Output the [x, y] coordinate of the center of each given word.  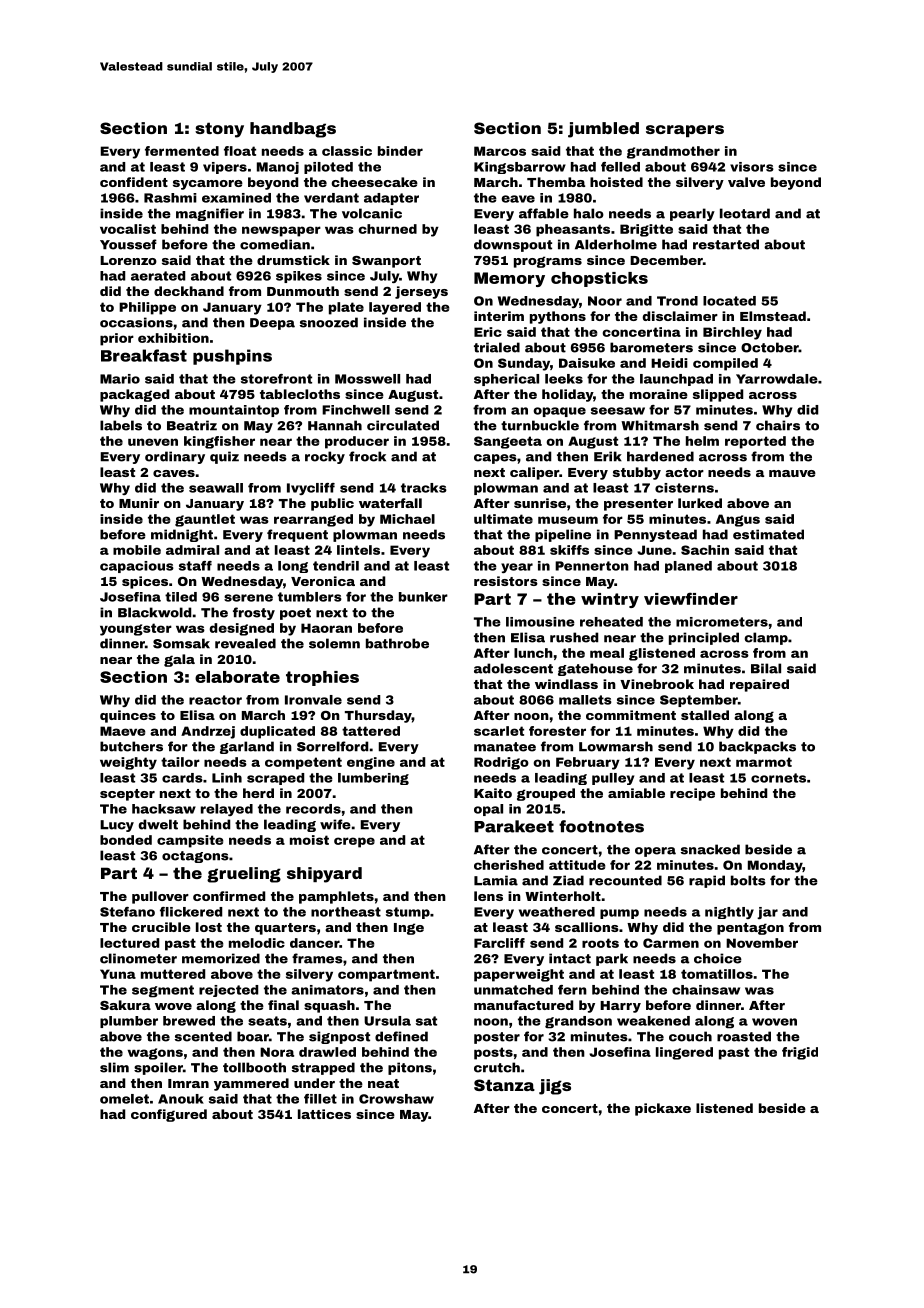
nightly [729, 913]
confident [134, 182]
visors [752, 167]
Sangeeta [508, 442]
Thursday [378, 716]
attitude [577, 865]
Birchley [732, 333]
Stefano [127, 912]
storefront [276, 379]
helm [702, 441]
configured [169, 1115]
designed [242, 629]
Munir [139, 503]
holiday [567, 395]
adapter [391, 199]
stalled [705, 715]
